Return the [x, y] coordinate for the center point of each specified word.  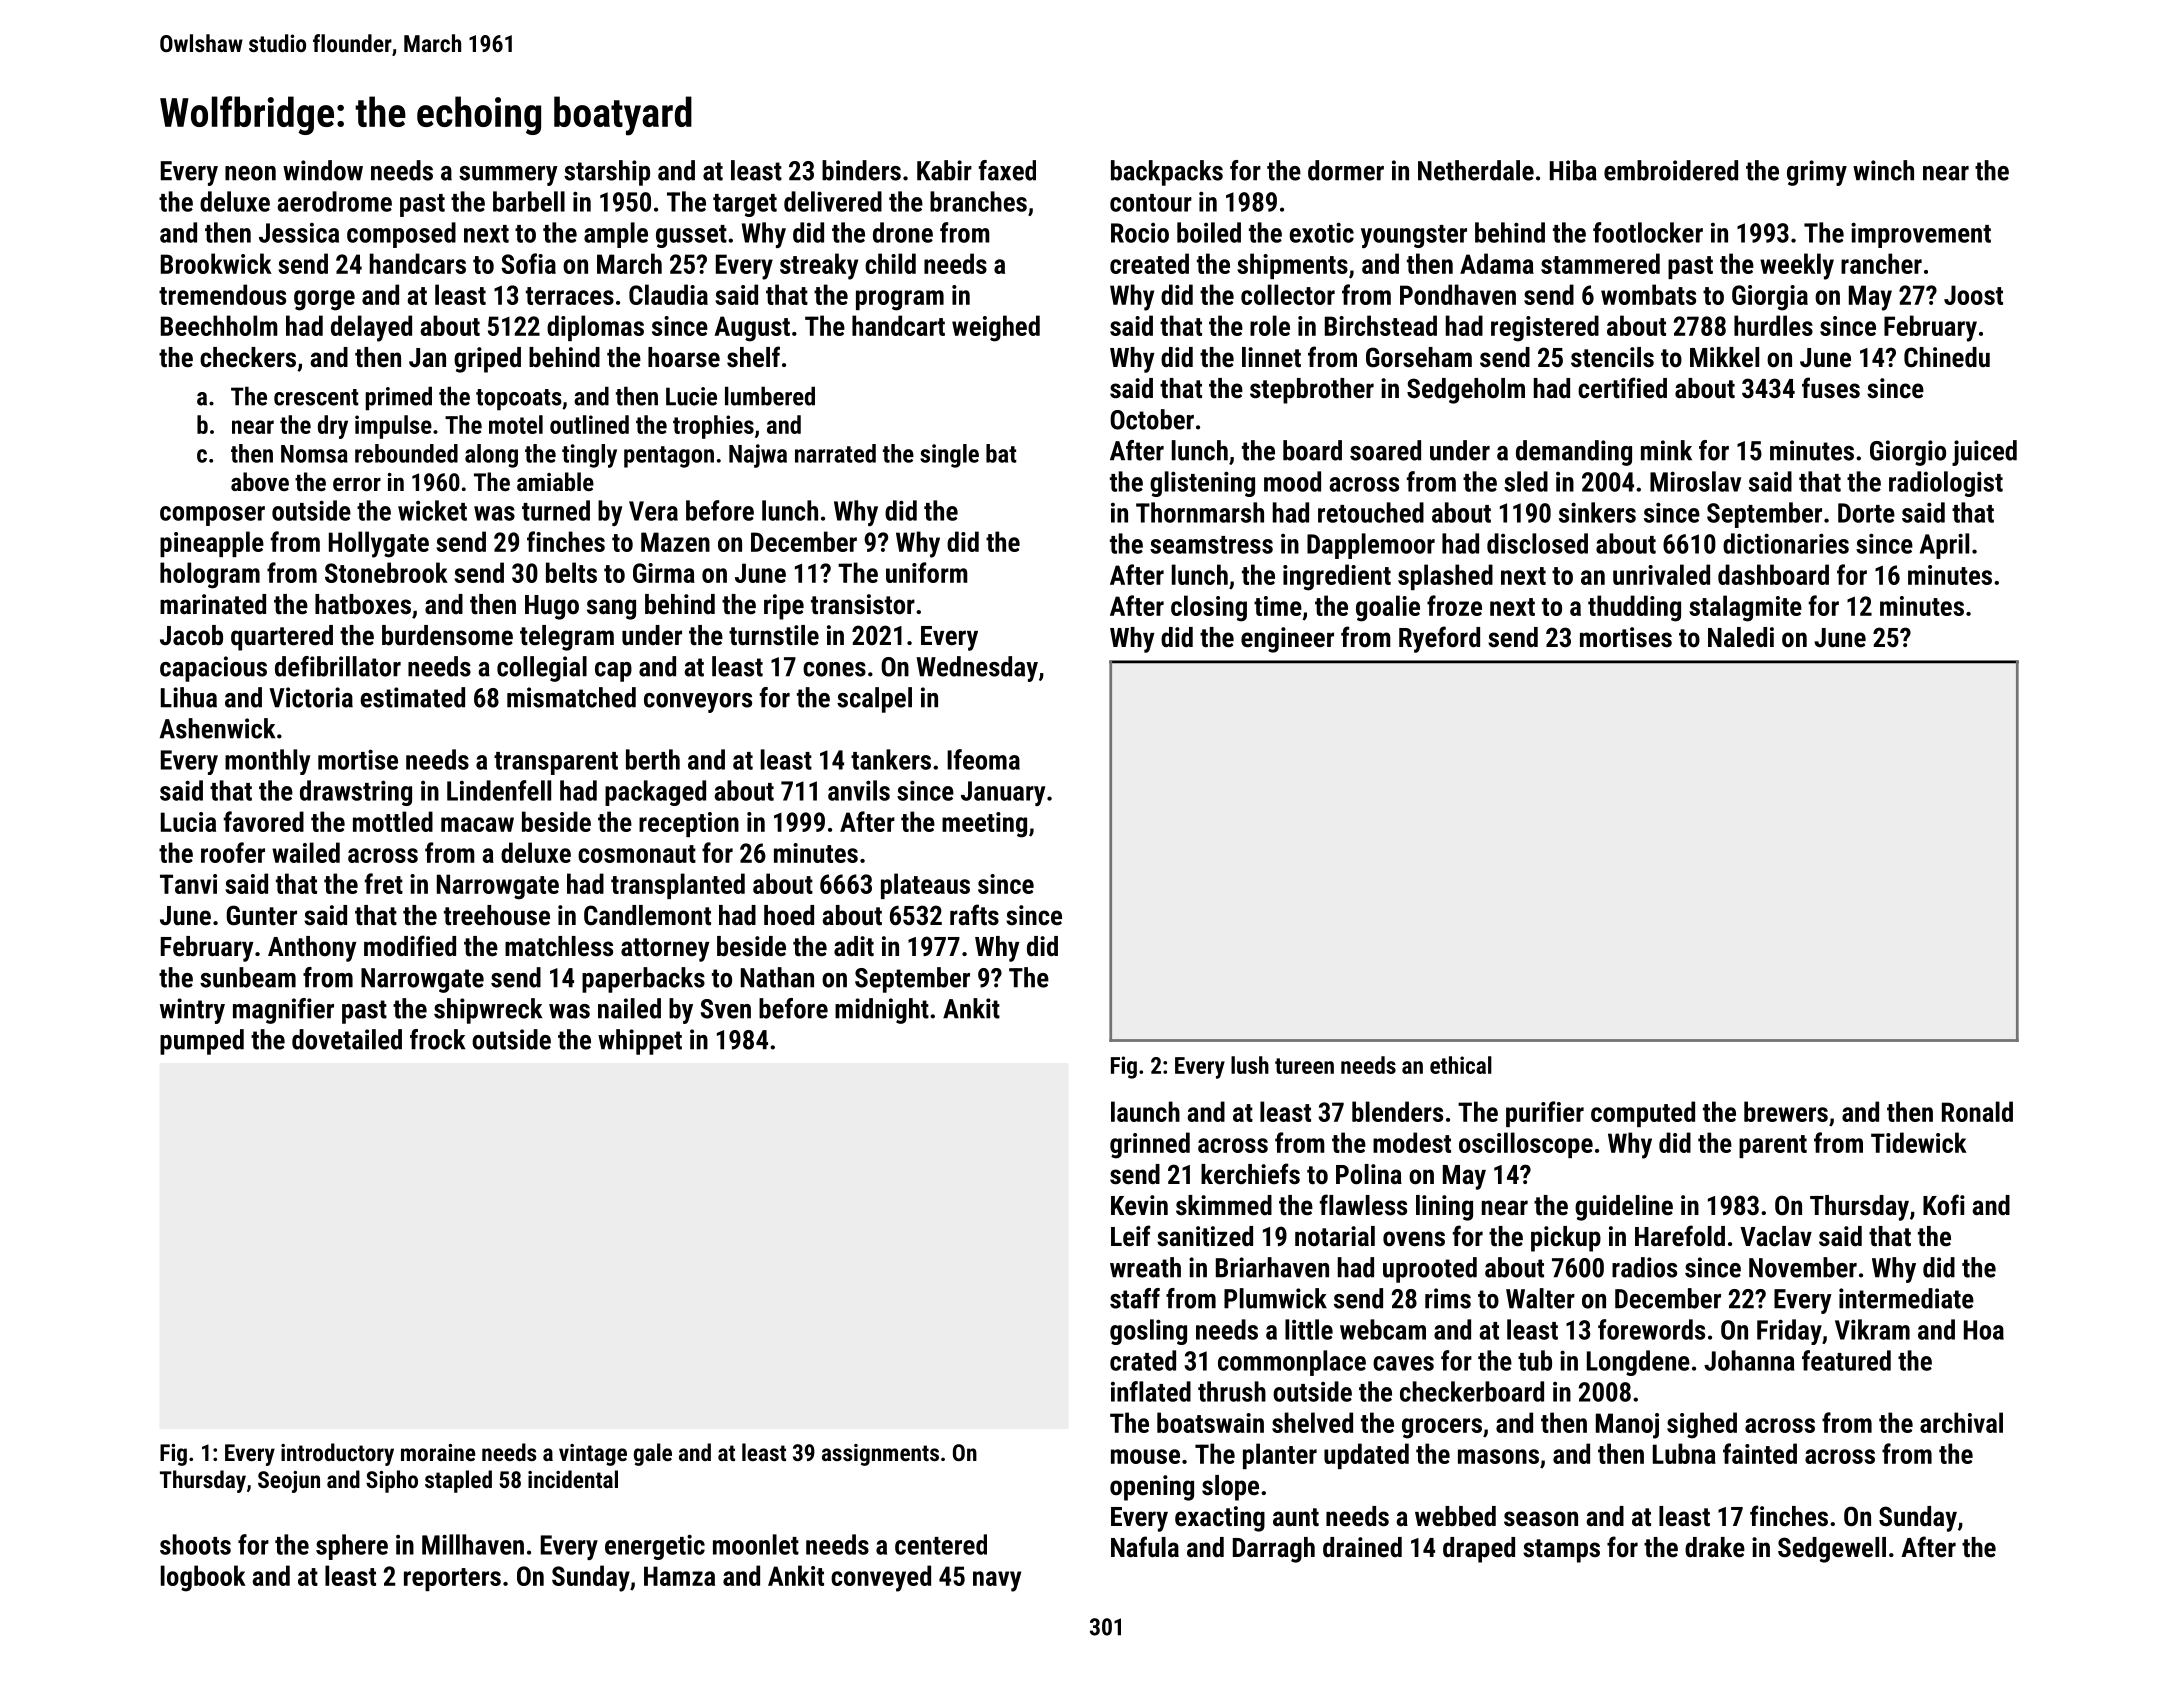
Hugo [552, 607]
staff [1135, 1298]
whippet [640, 1042]
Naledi [1741, 637]
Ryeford [1439, 639]
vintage [593, 1455]
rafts [974, 915]
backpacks [1167, 173]
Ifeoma [983, 759]
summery [508, 176]
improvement [1921, 235]
